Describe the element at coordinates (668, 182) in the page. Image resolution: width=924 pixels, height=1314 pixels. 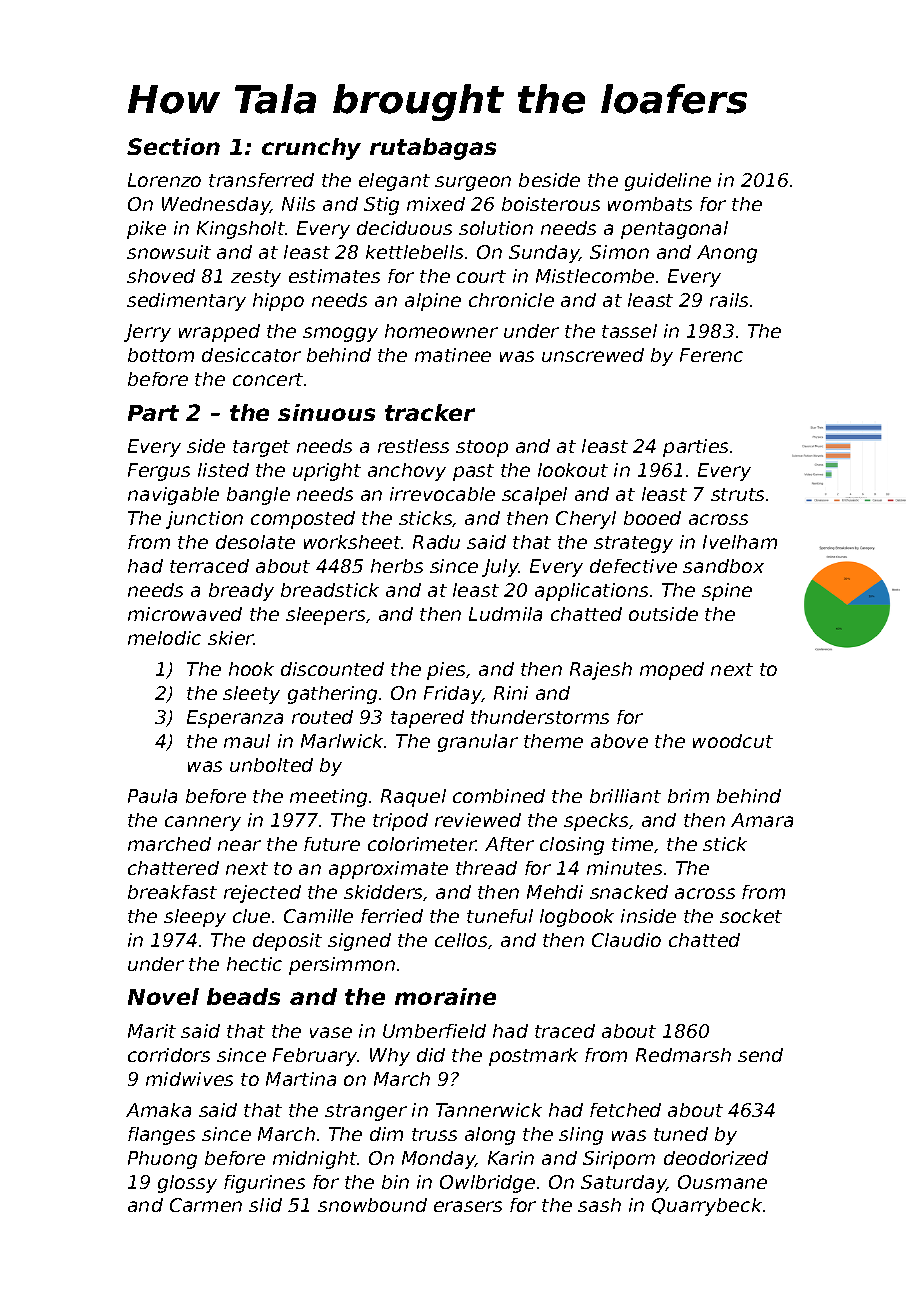
I see `guideline` at that location.
